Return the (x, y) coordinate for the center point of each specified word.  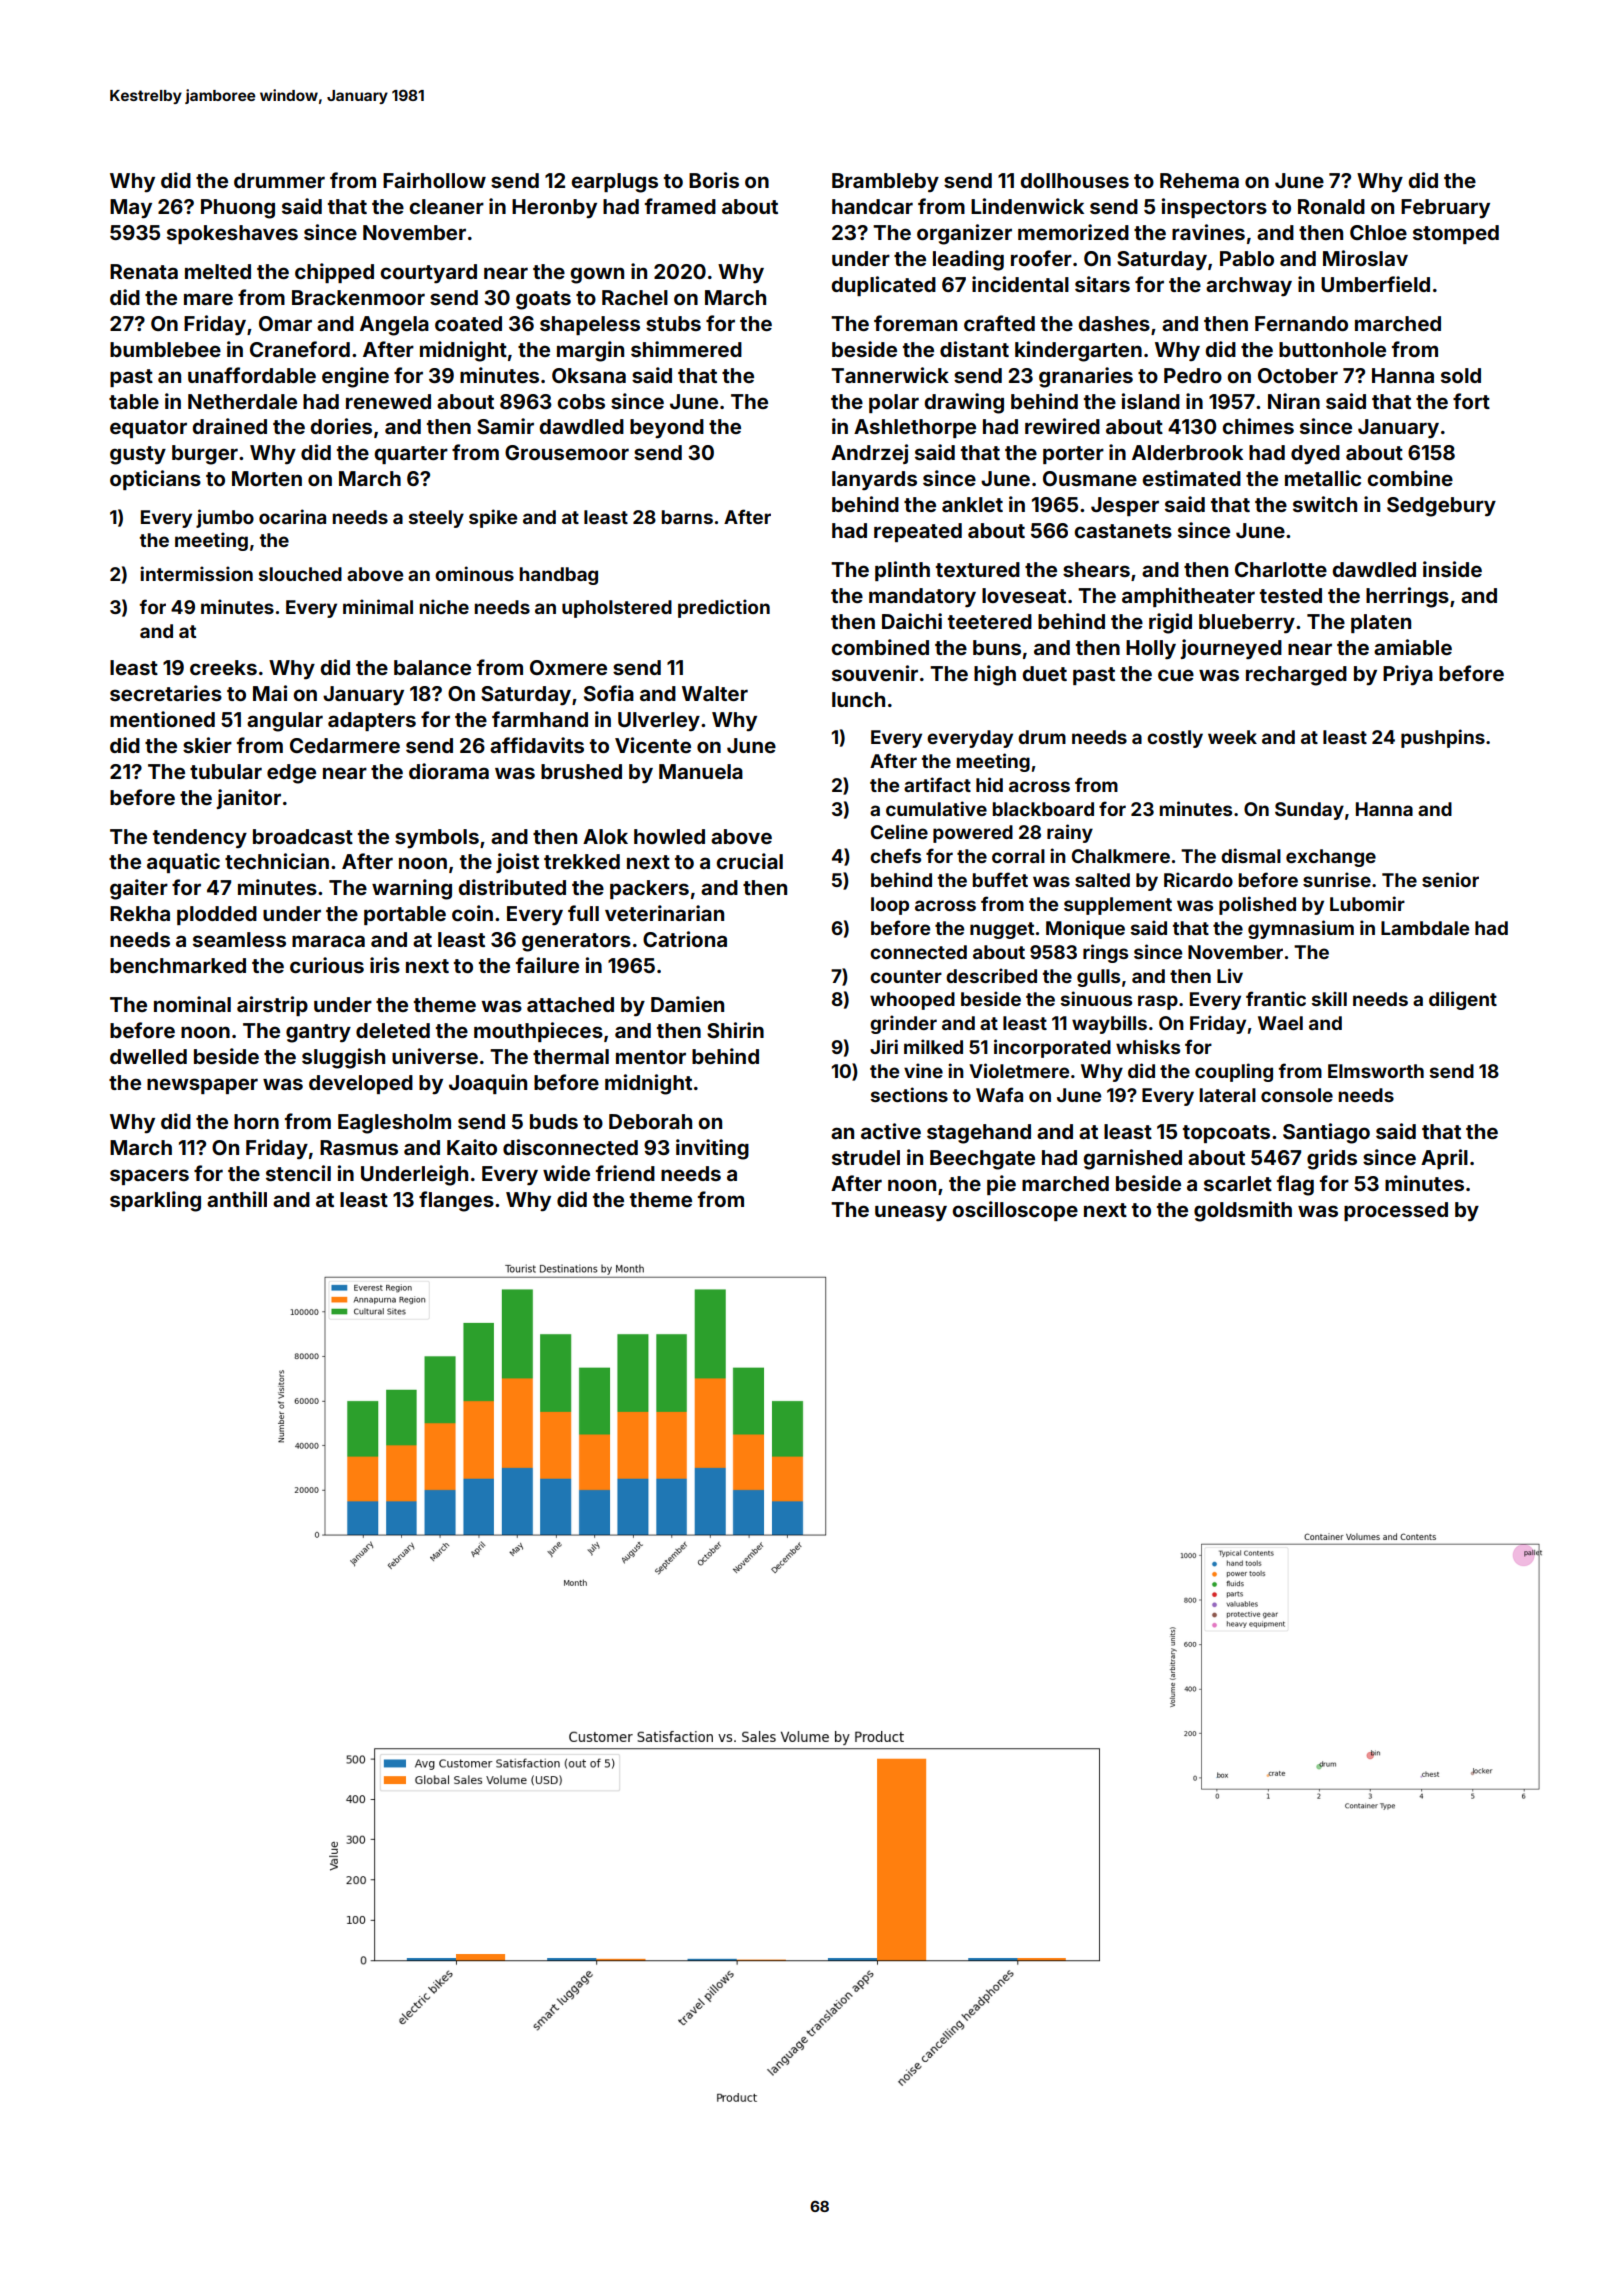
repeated (918, 532)
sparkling (155, 1201)
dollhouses (1074, 180)
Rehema (1199, 180)
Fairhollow (434, 180)
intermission (196, 573)
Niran (1294, 401)
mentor (651, 1057)
